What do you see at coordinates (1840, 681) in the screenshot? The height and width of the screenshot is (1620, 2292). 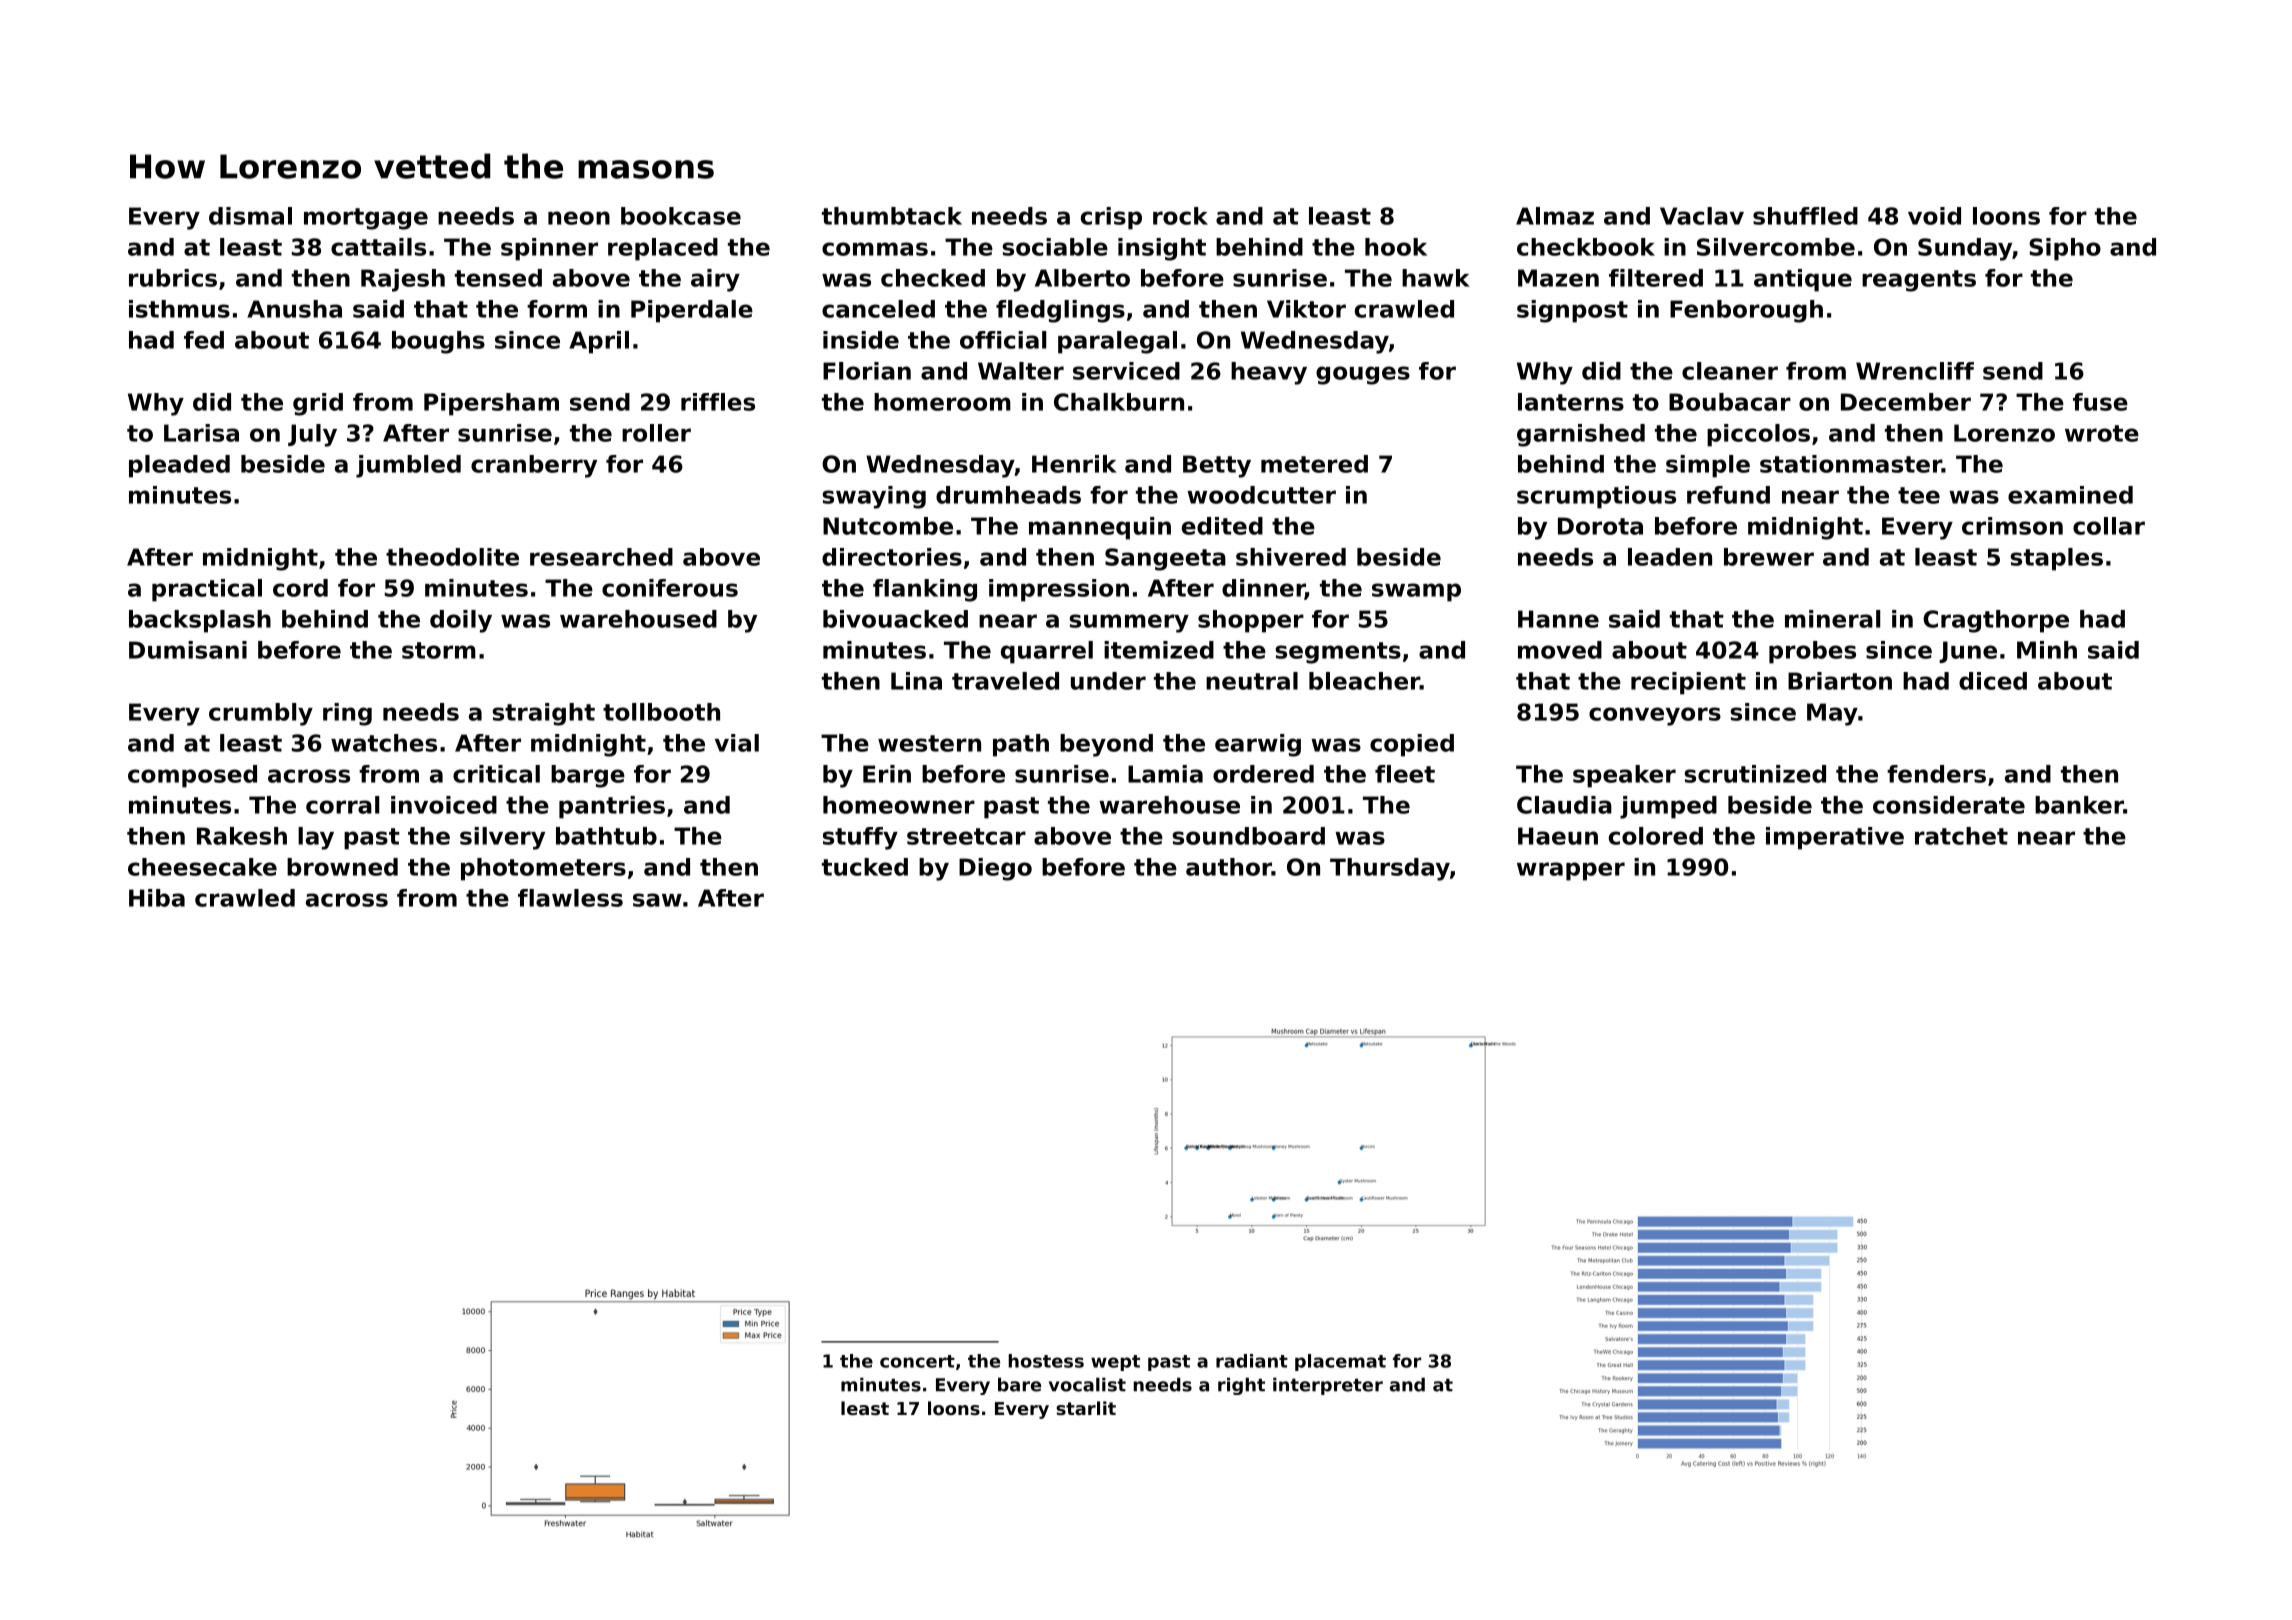 I see `Briarton` at bounding box center [1840, 681].
